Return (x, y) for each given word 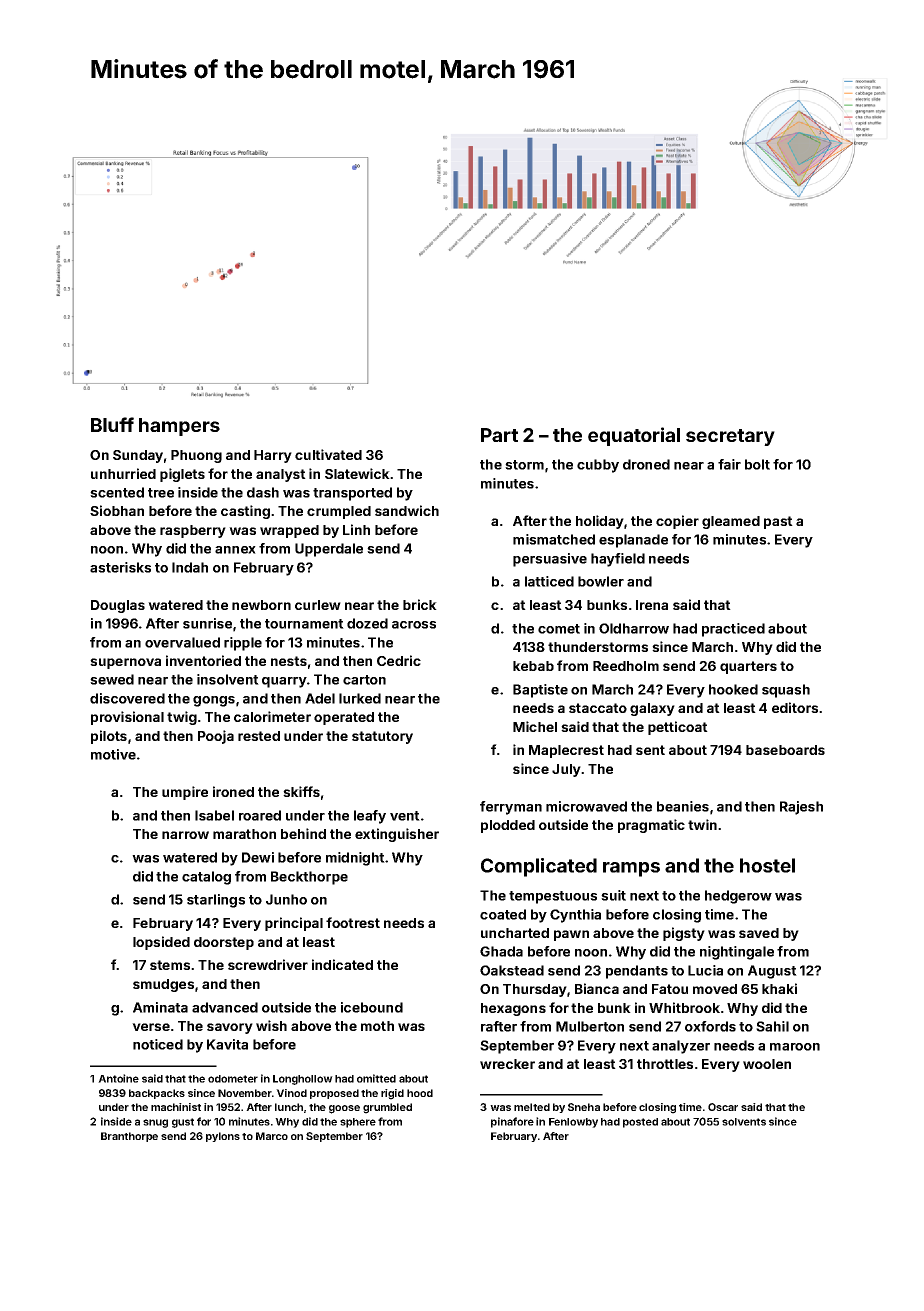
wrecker (507, 1064)
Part (499, 435)
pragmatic (651, 826)
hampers (179, 427)
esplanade (633, 541)
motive (113, 754)
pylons (223, 1137)
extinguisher (397, 835)
